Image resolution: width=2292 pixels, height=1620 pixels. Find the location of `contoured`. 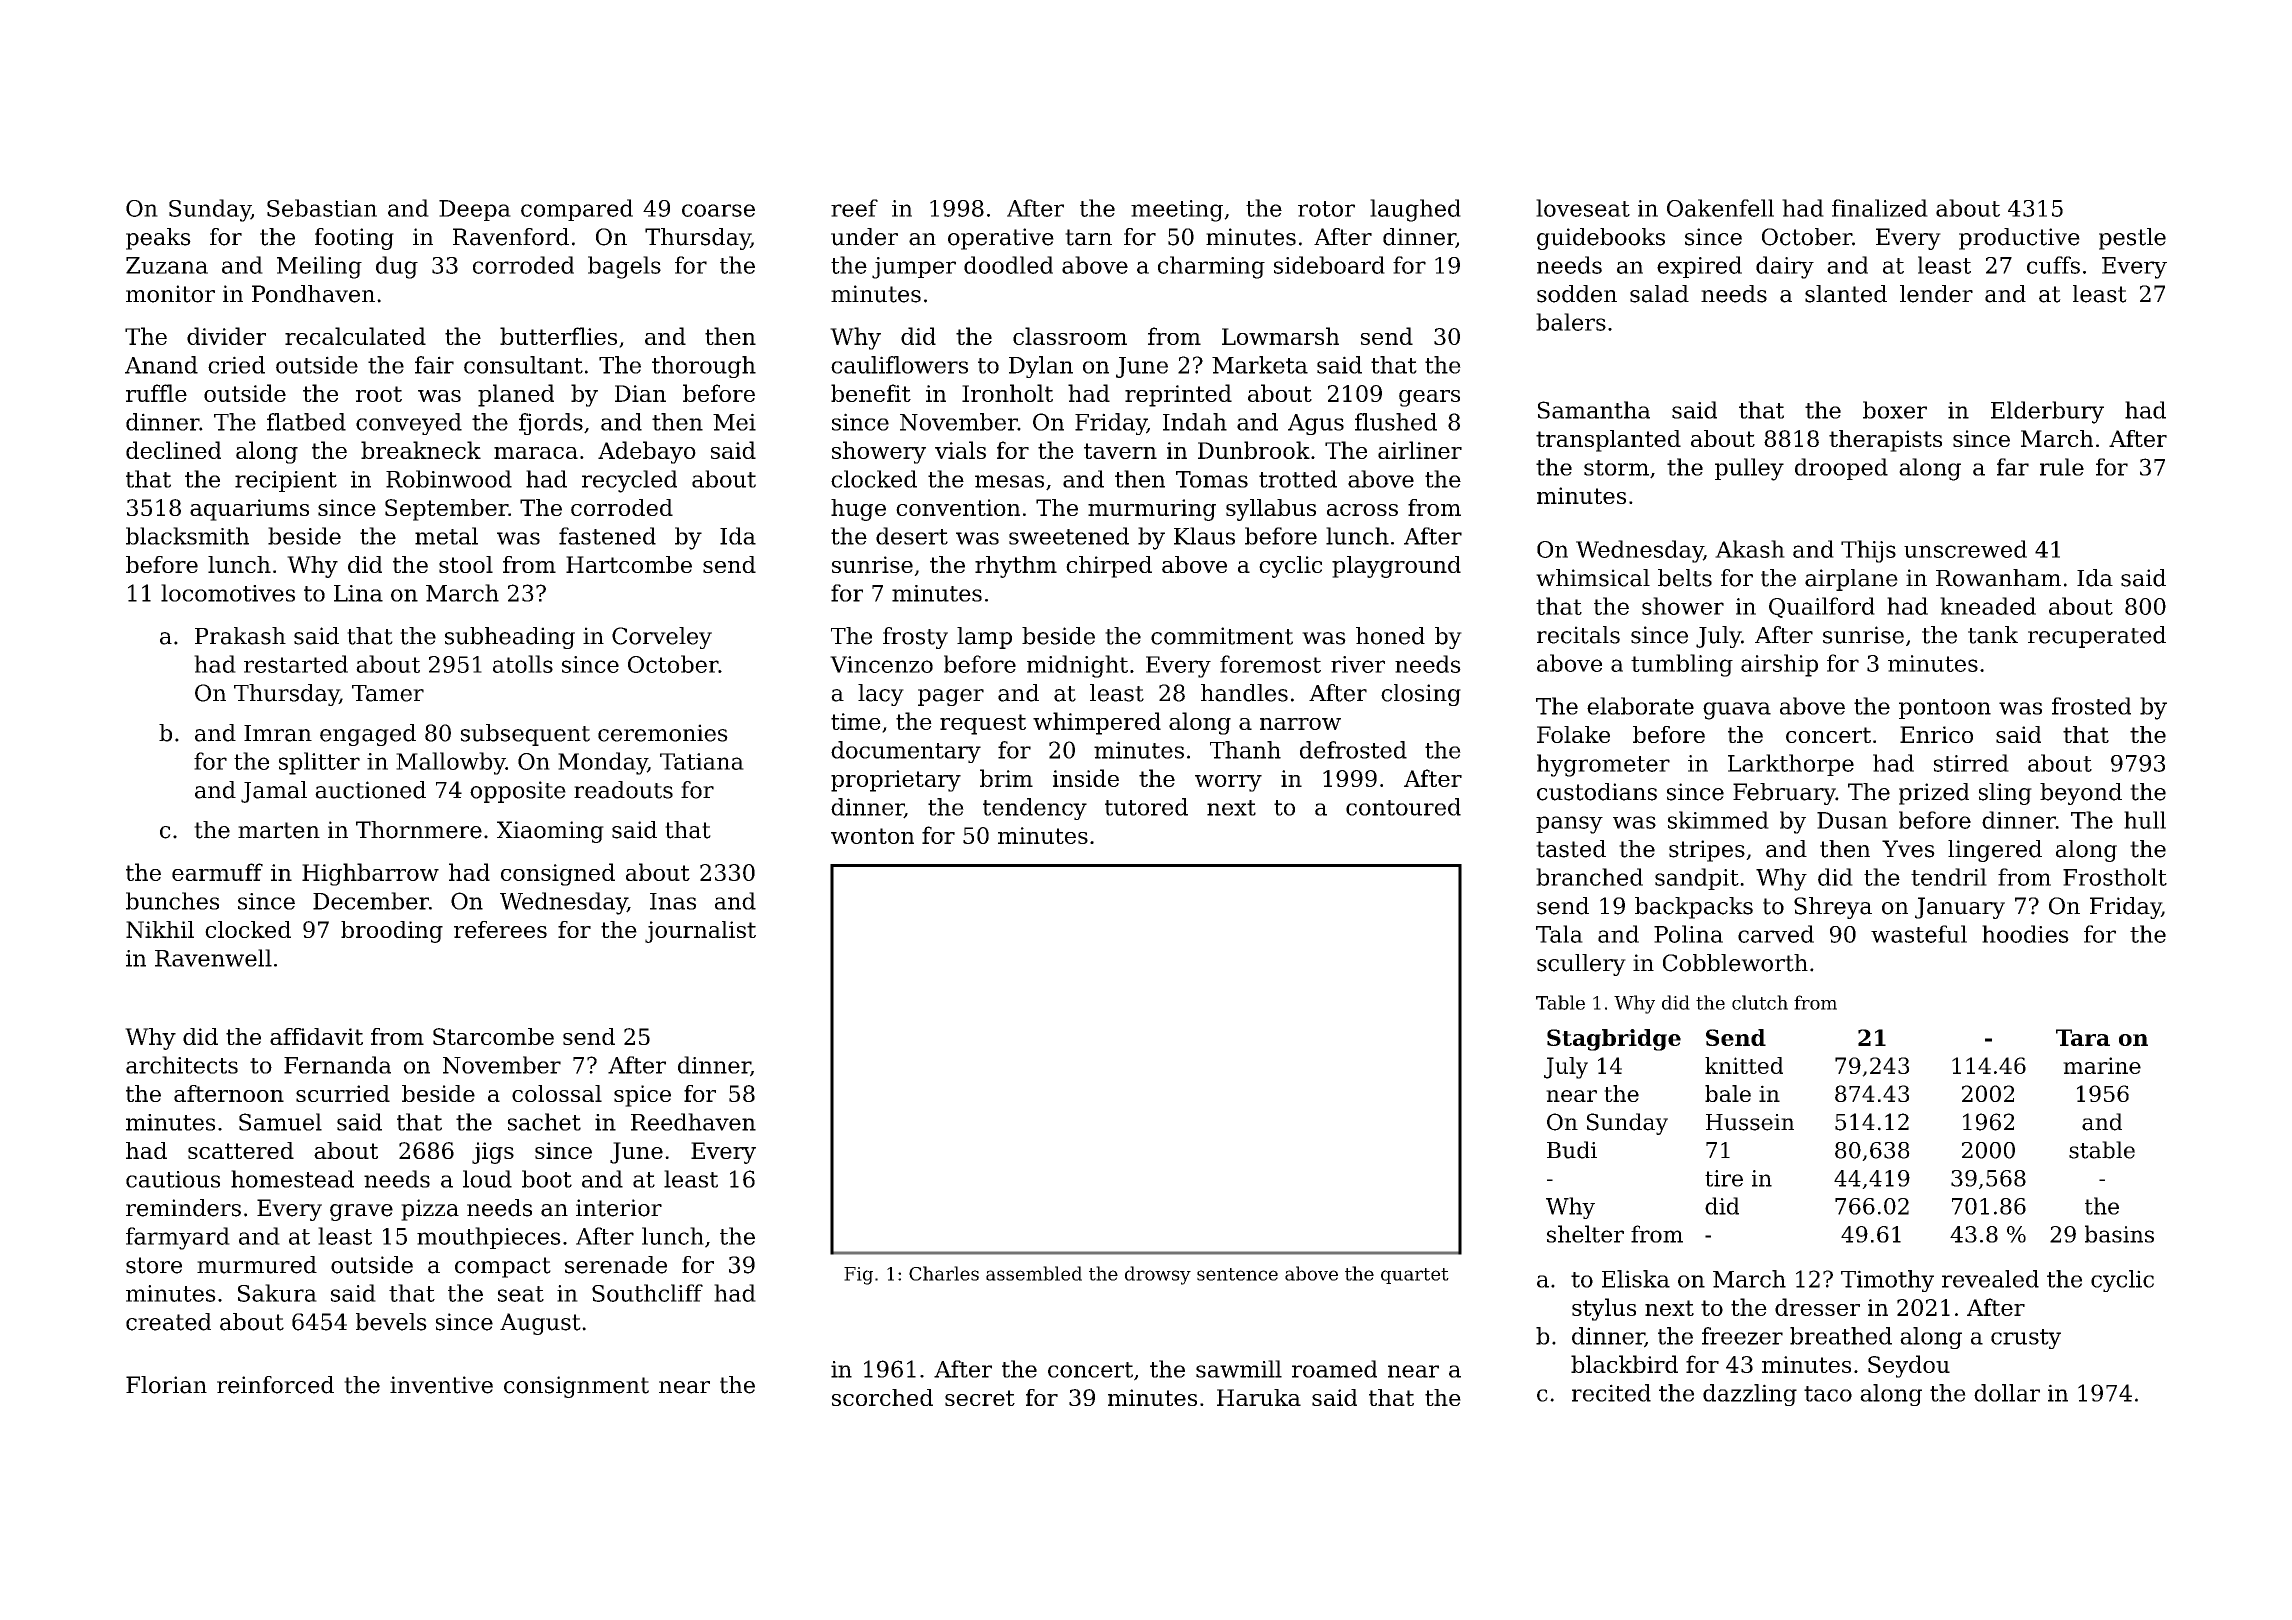

contoured is located at coordinates (1403, 807).
